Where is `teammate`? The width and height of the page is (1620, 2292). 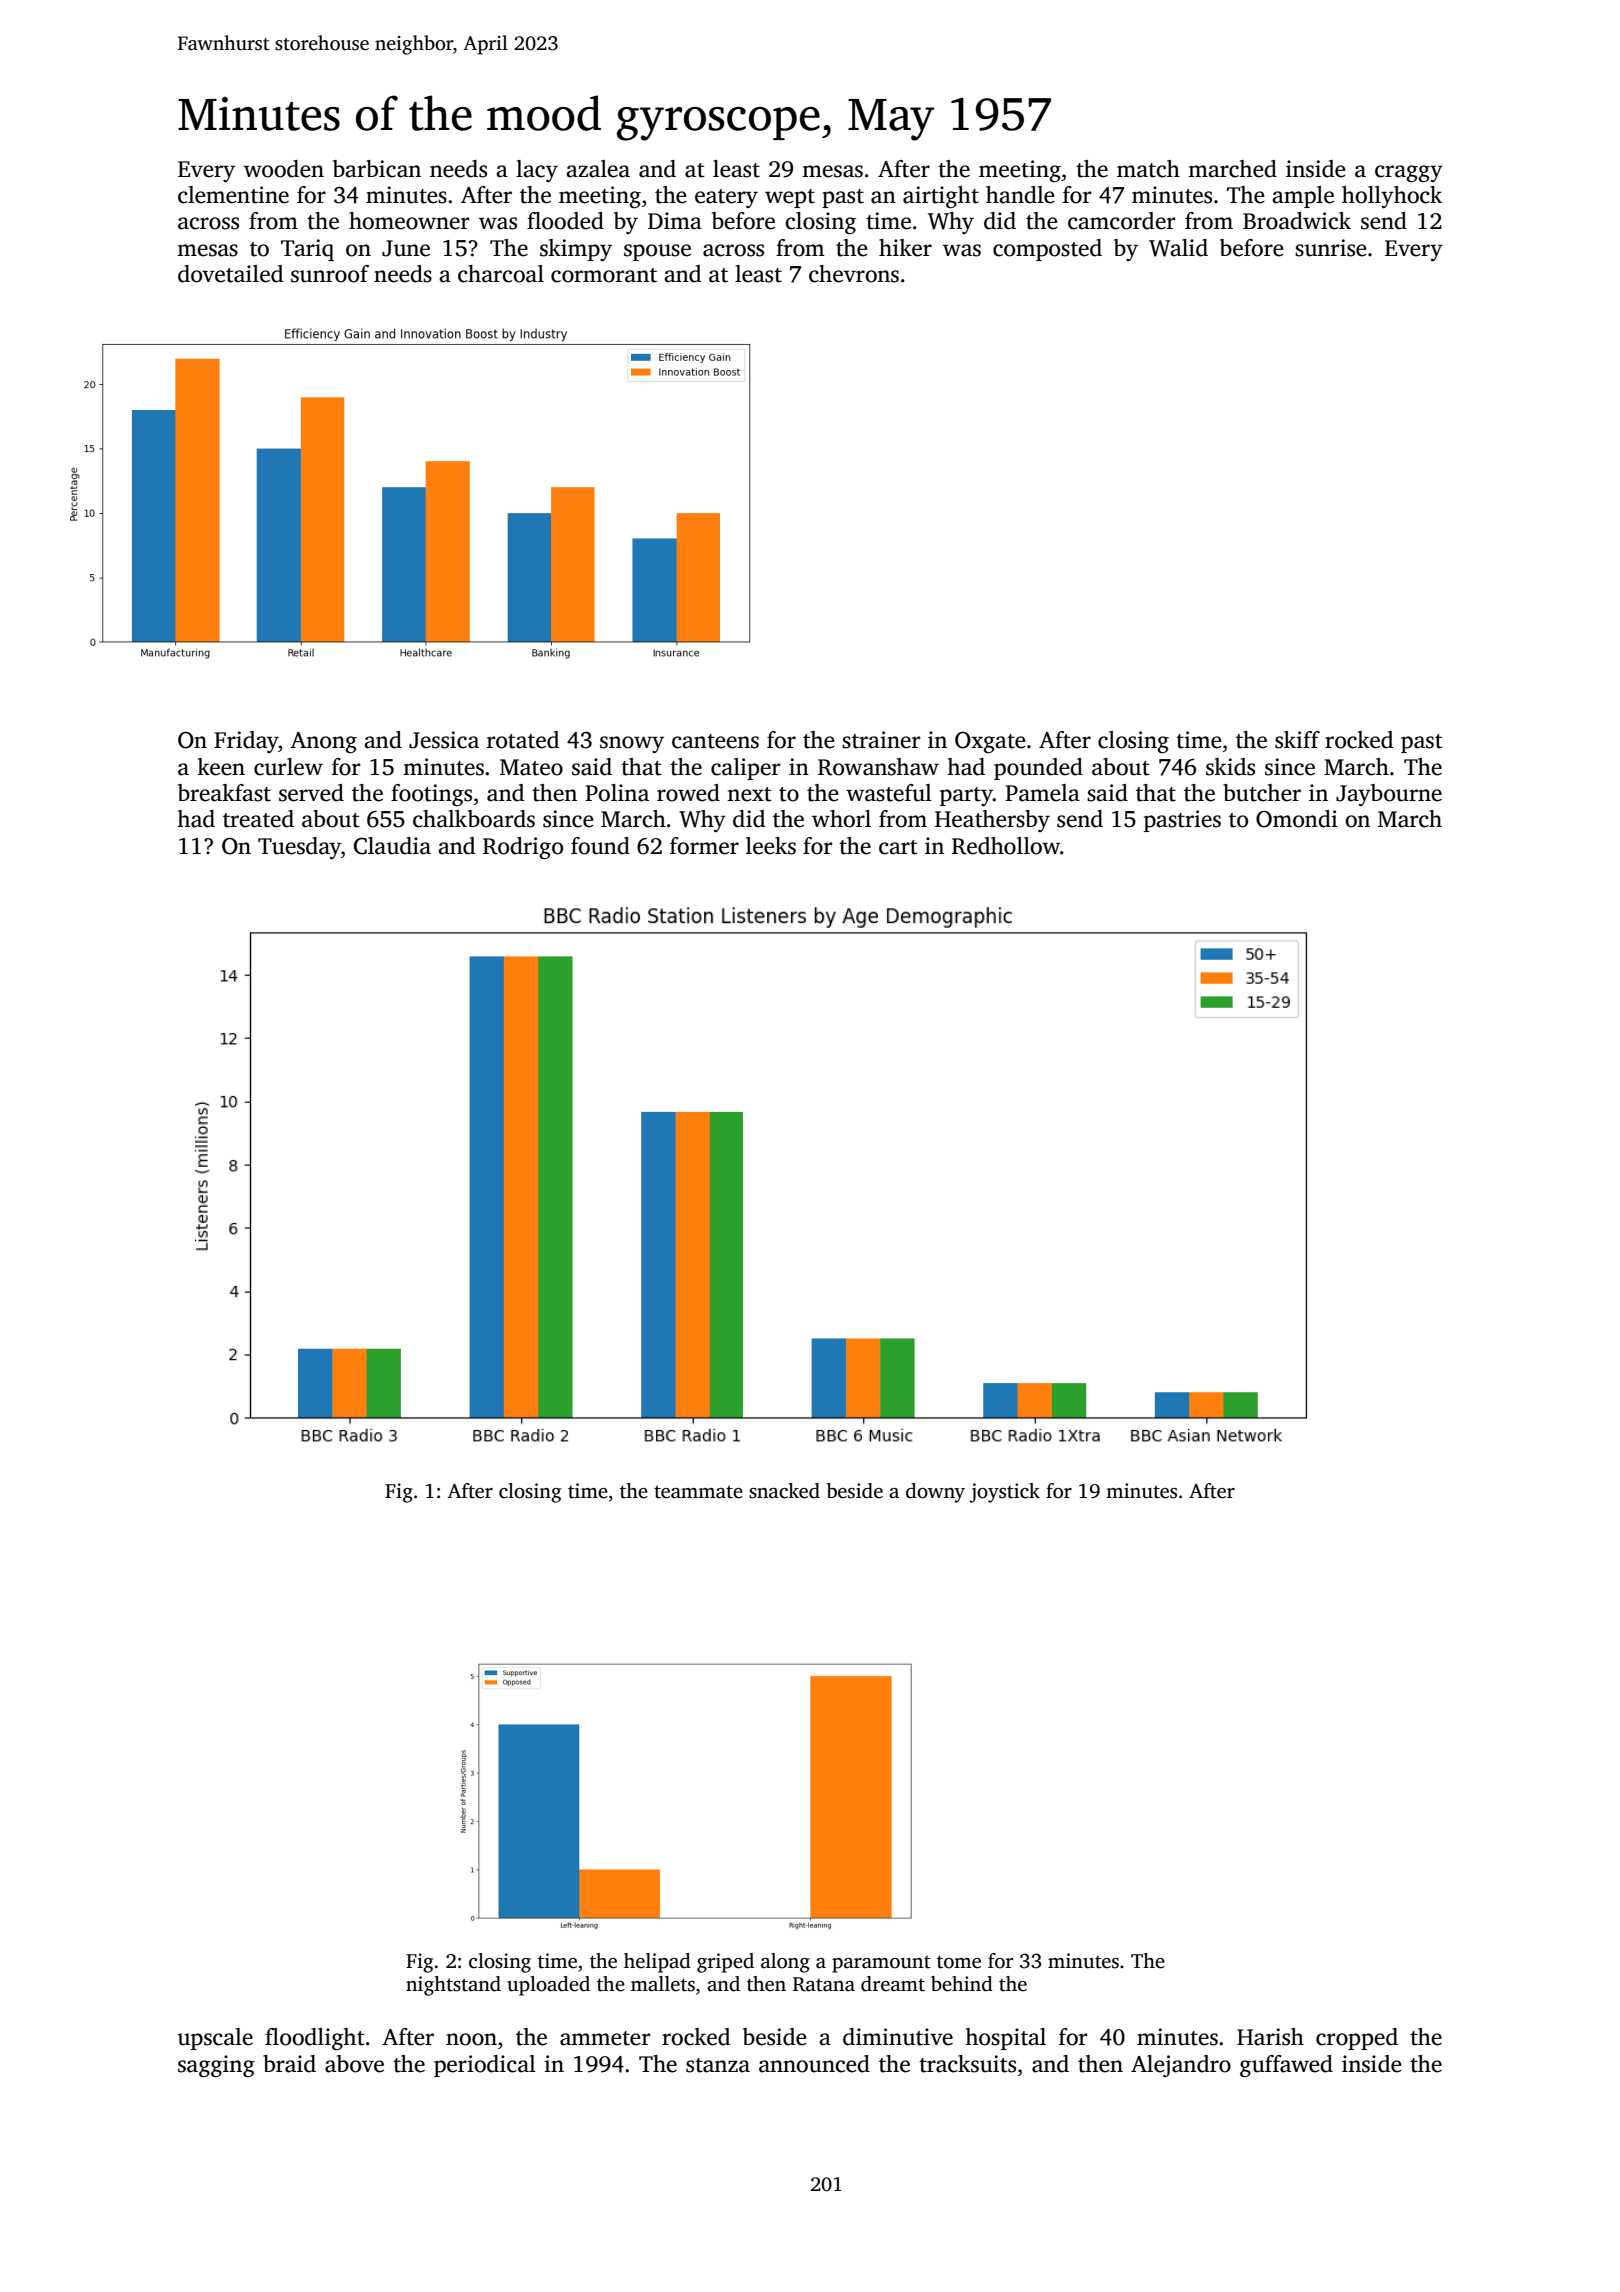
teammate is located at coordinates (698, 1492).
